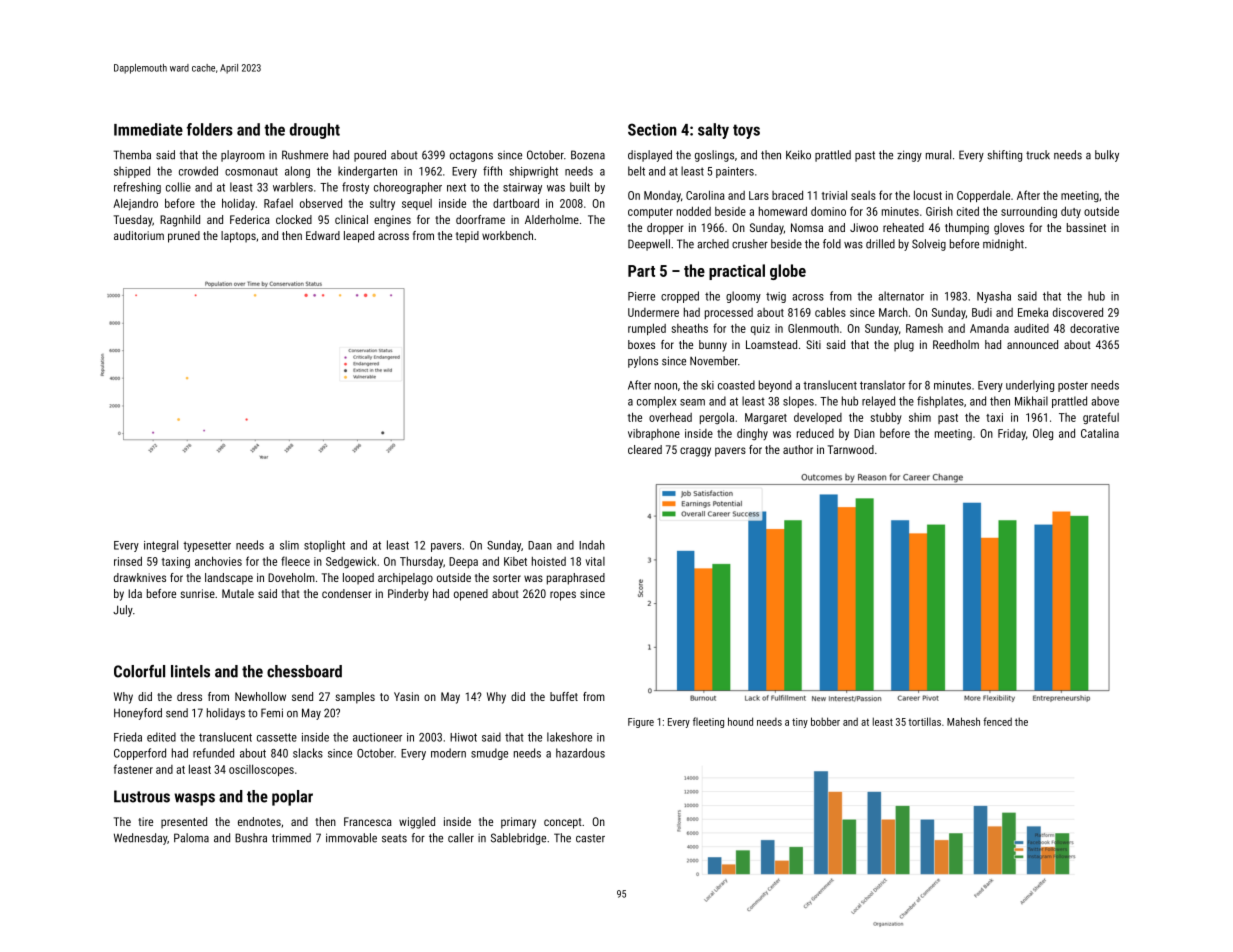  Describe the element at coordinates (746, 131) in the document. I see `toys` at that location.
